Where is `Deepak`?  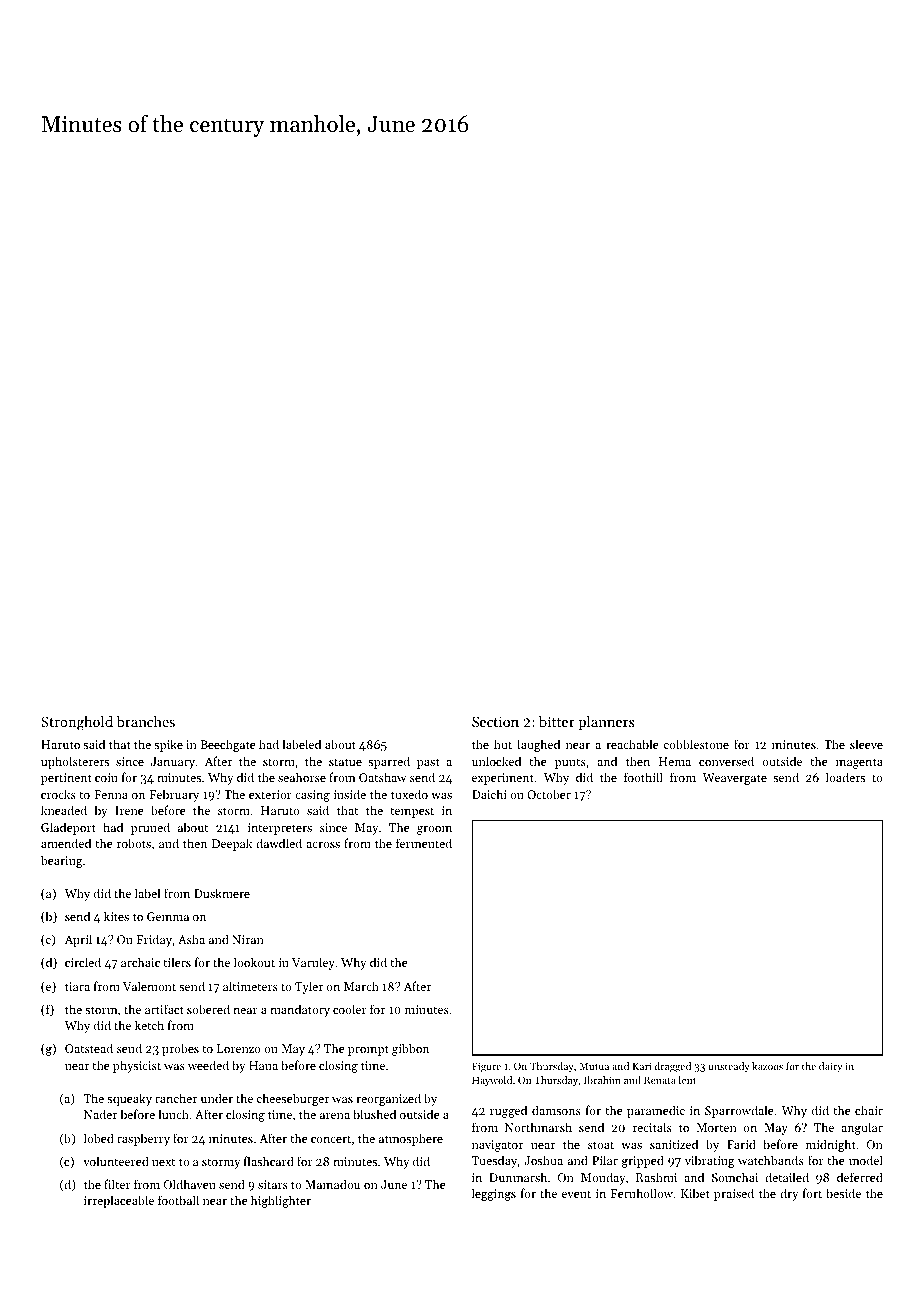
Deepak is located at coordinates (232, 844).
